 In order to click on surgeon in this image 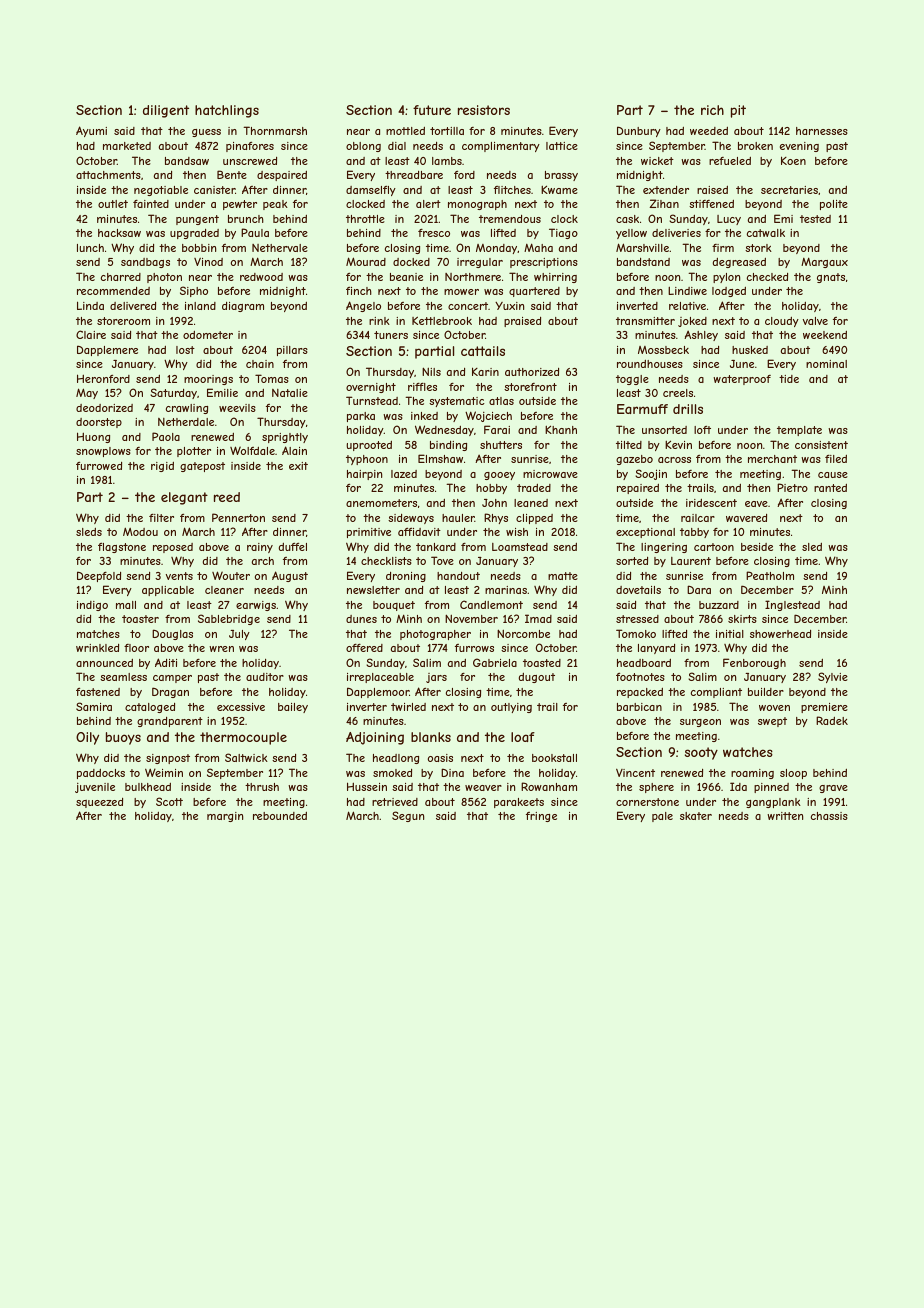, I will do `click(700, 723)`.
